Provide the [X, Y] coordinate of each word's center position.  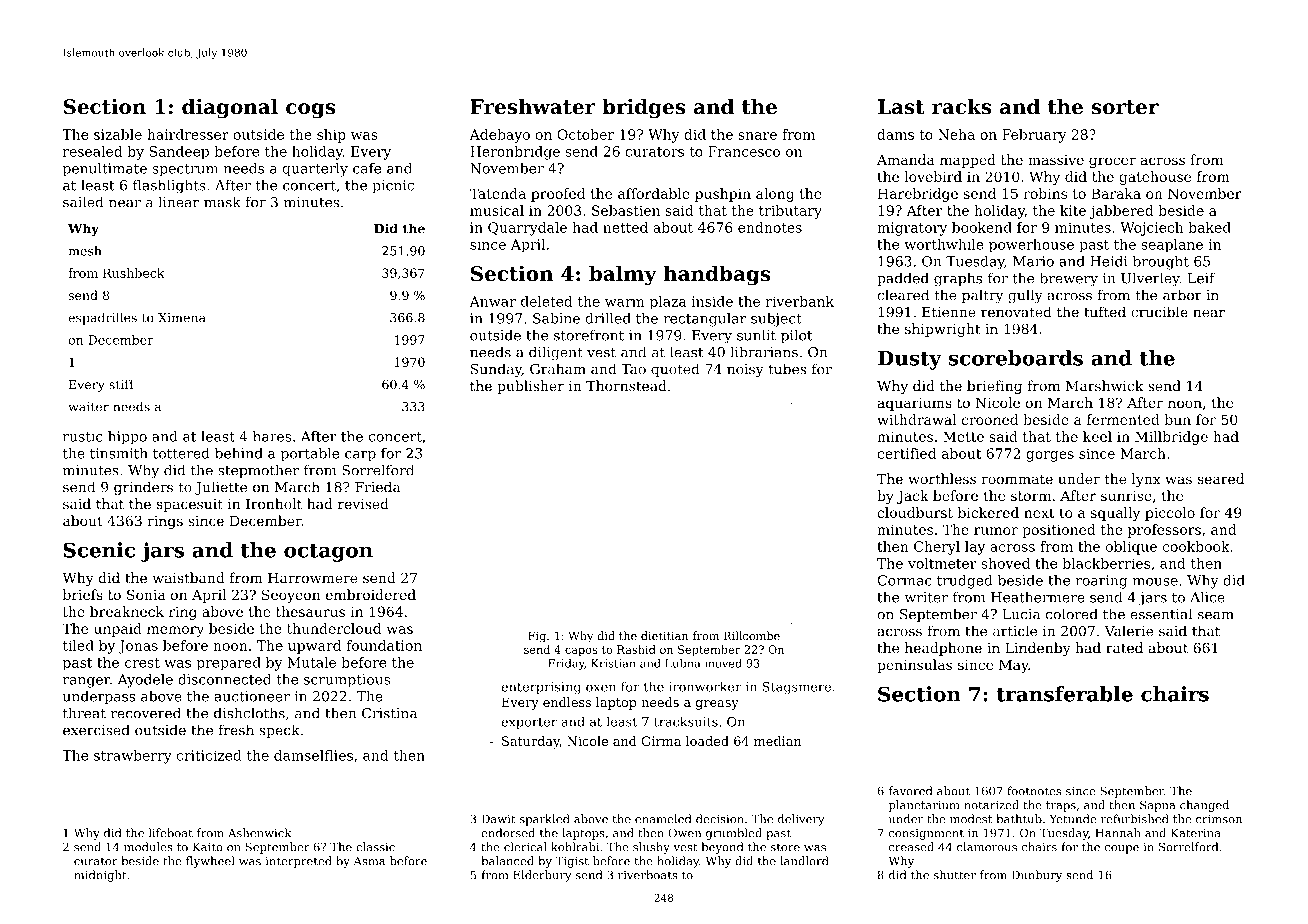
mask [222, 202]
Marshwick [1105, 385]
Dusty [910, 360]
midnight [100, 876]
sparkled [544, 820]
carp [360, 456]
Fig [537, 637]
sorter [1125, 107]
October [585, 134]
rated [1124, 648]
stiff [122, 384]
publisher [530, 387]
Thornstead [626, 385]
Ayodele [145, 681]
